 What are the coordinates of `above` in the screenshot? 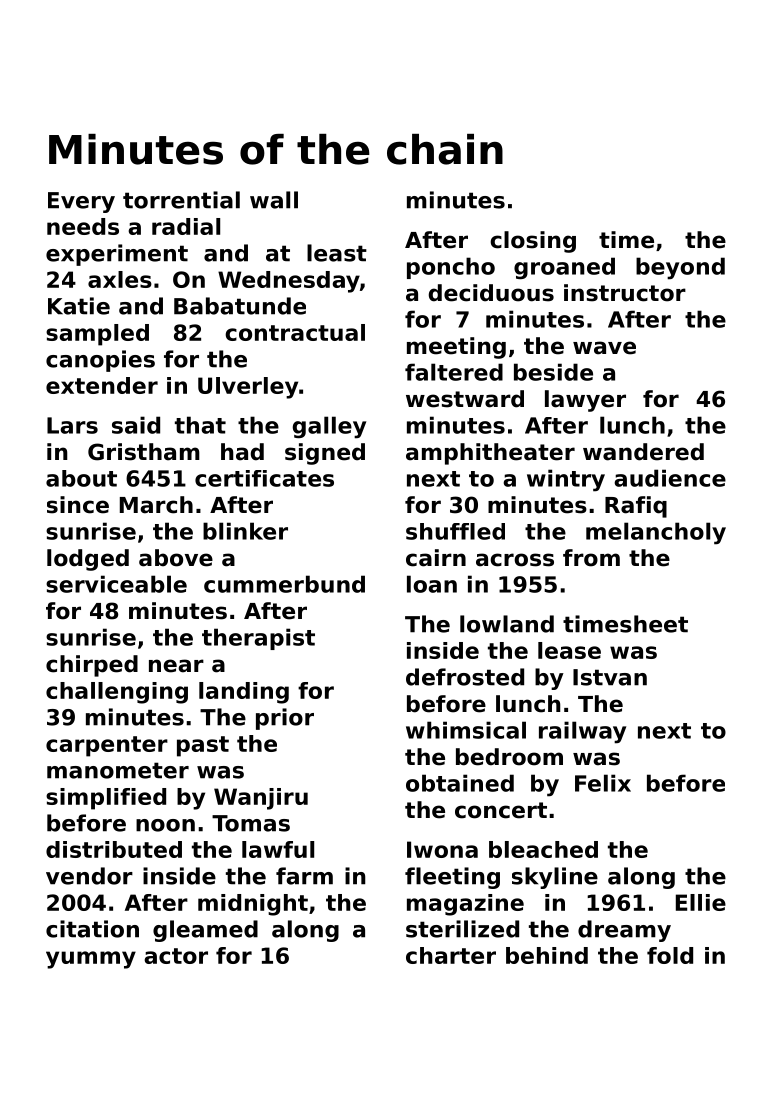 It's located at (176, 558).
